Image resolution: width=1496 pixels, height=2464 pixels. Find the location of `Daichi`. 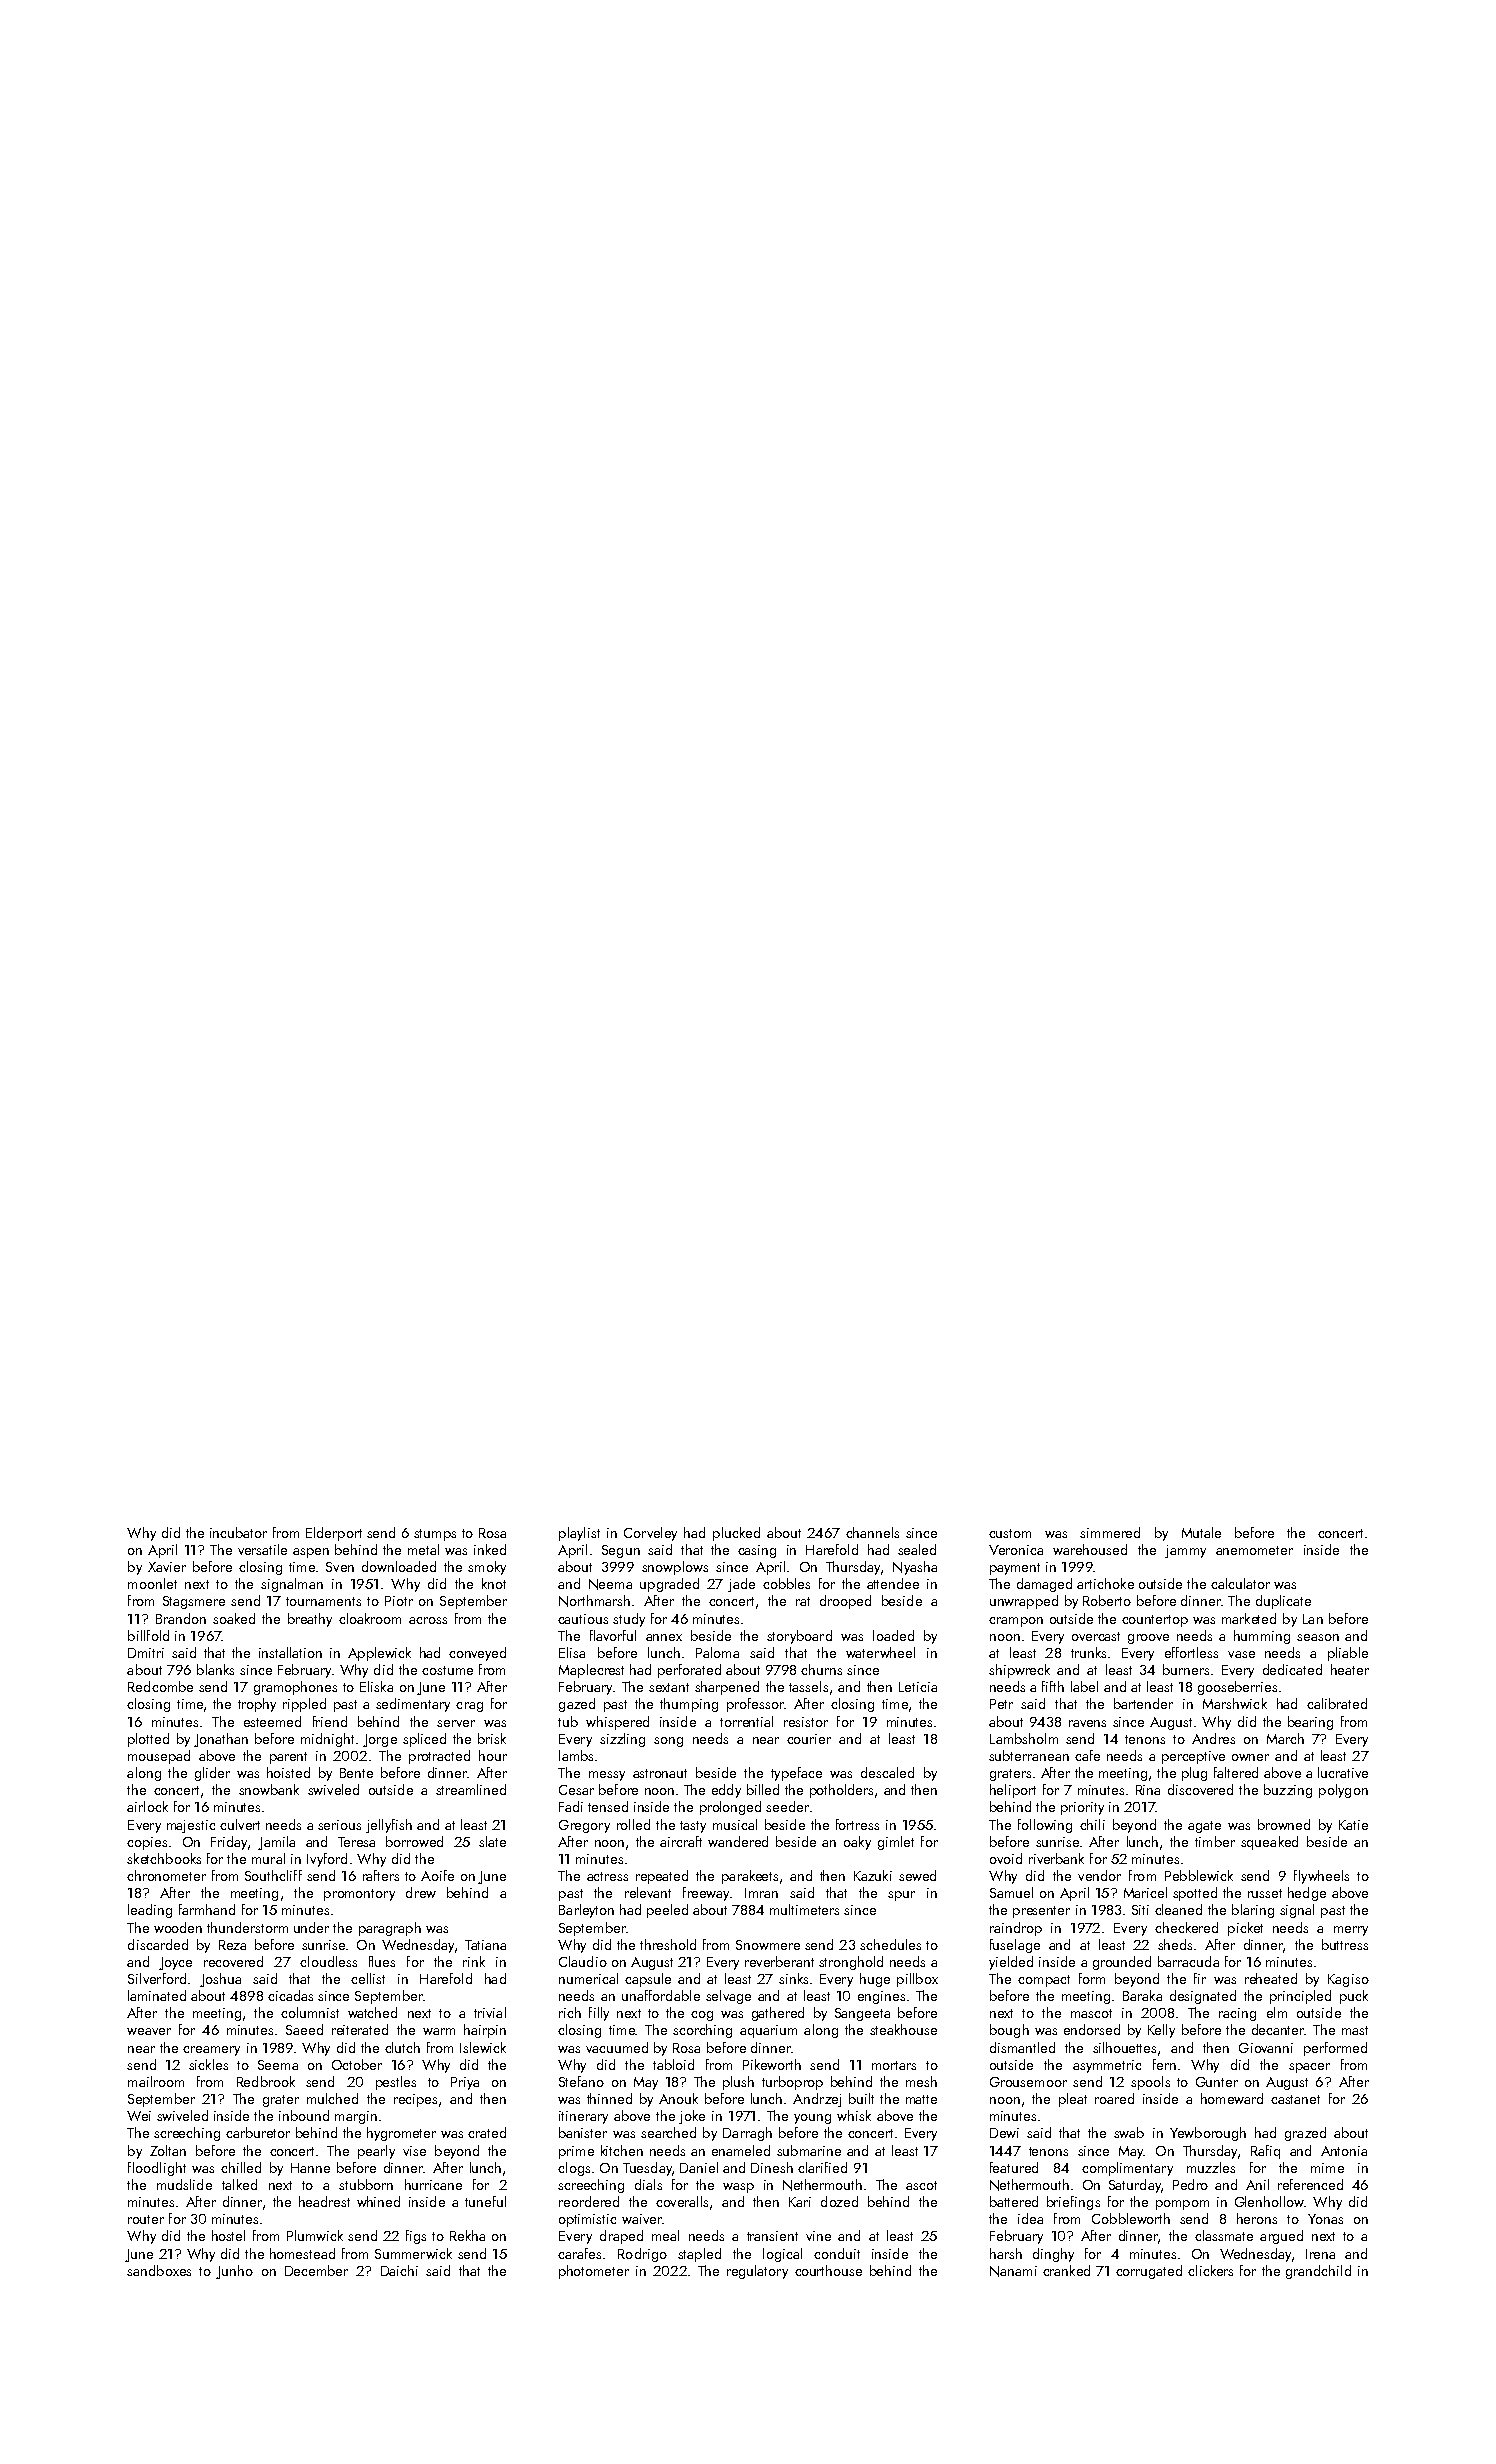

Daichi is located at coordinates (399, 2270).
